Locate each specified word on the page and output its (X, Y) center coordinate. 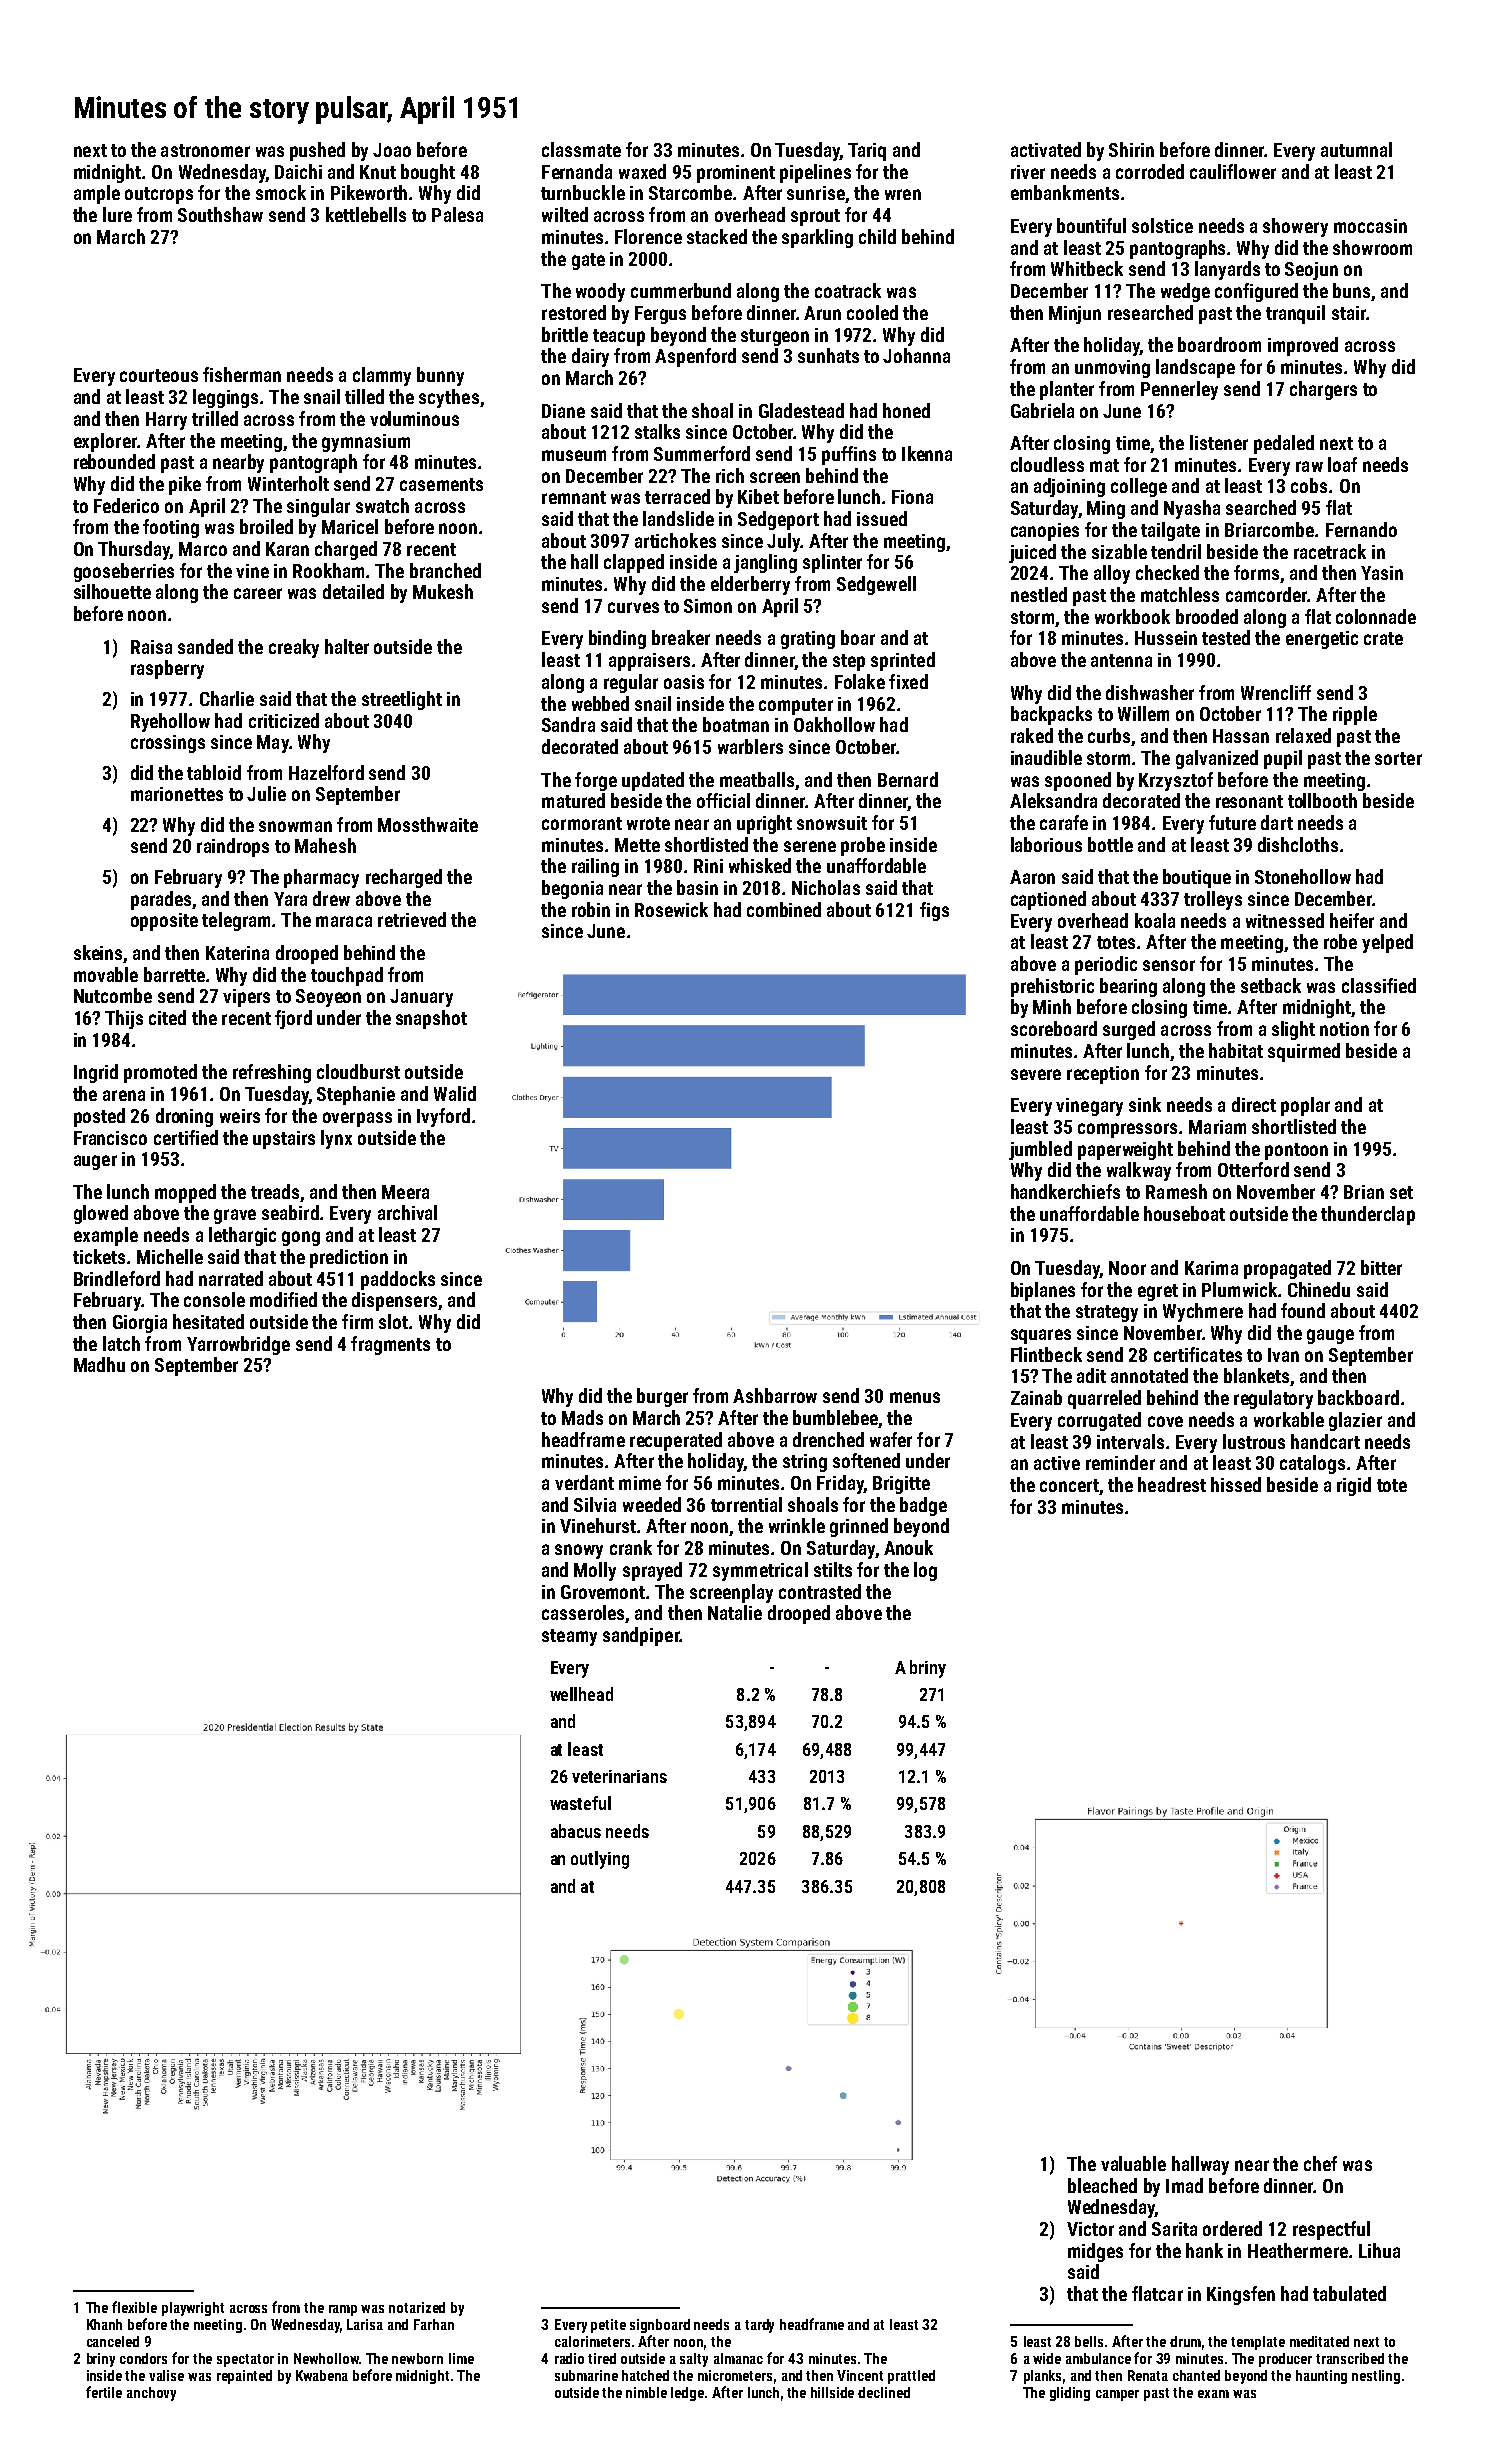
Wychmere (1203, 1312)
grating (808, 640)
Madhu (99, 1364)
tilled (364, 396)
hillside (832, 2392)
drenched (828, 1439)
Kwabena (322, 2375)
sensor (1169, 965)
